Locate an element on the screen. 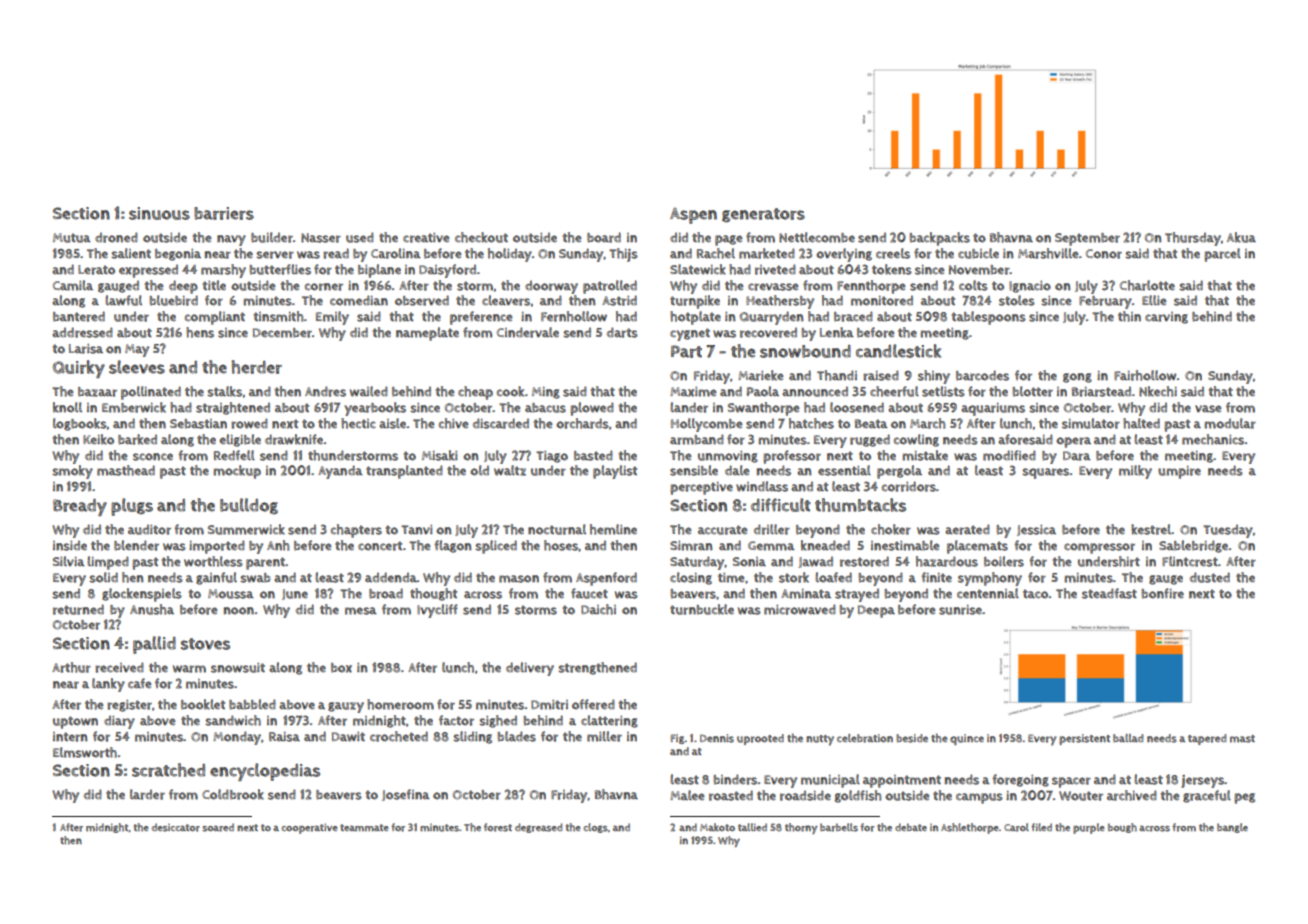 This screenshot has height=924, width=1308. cygnet is located at coordinates (690, 334).
